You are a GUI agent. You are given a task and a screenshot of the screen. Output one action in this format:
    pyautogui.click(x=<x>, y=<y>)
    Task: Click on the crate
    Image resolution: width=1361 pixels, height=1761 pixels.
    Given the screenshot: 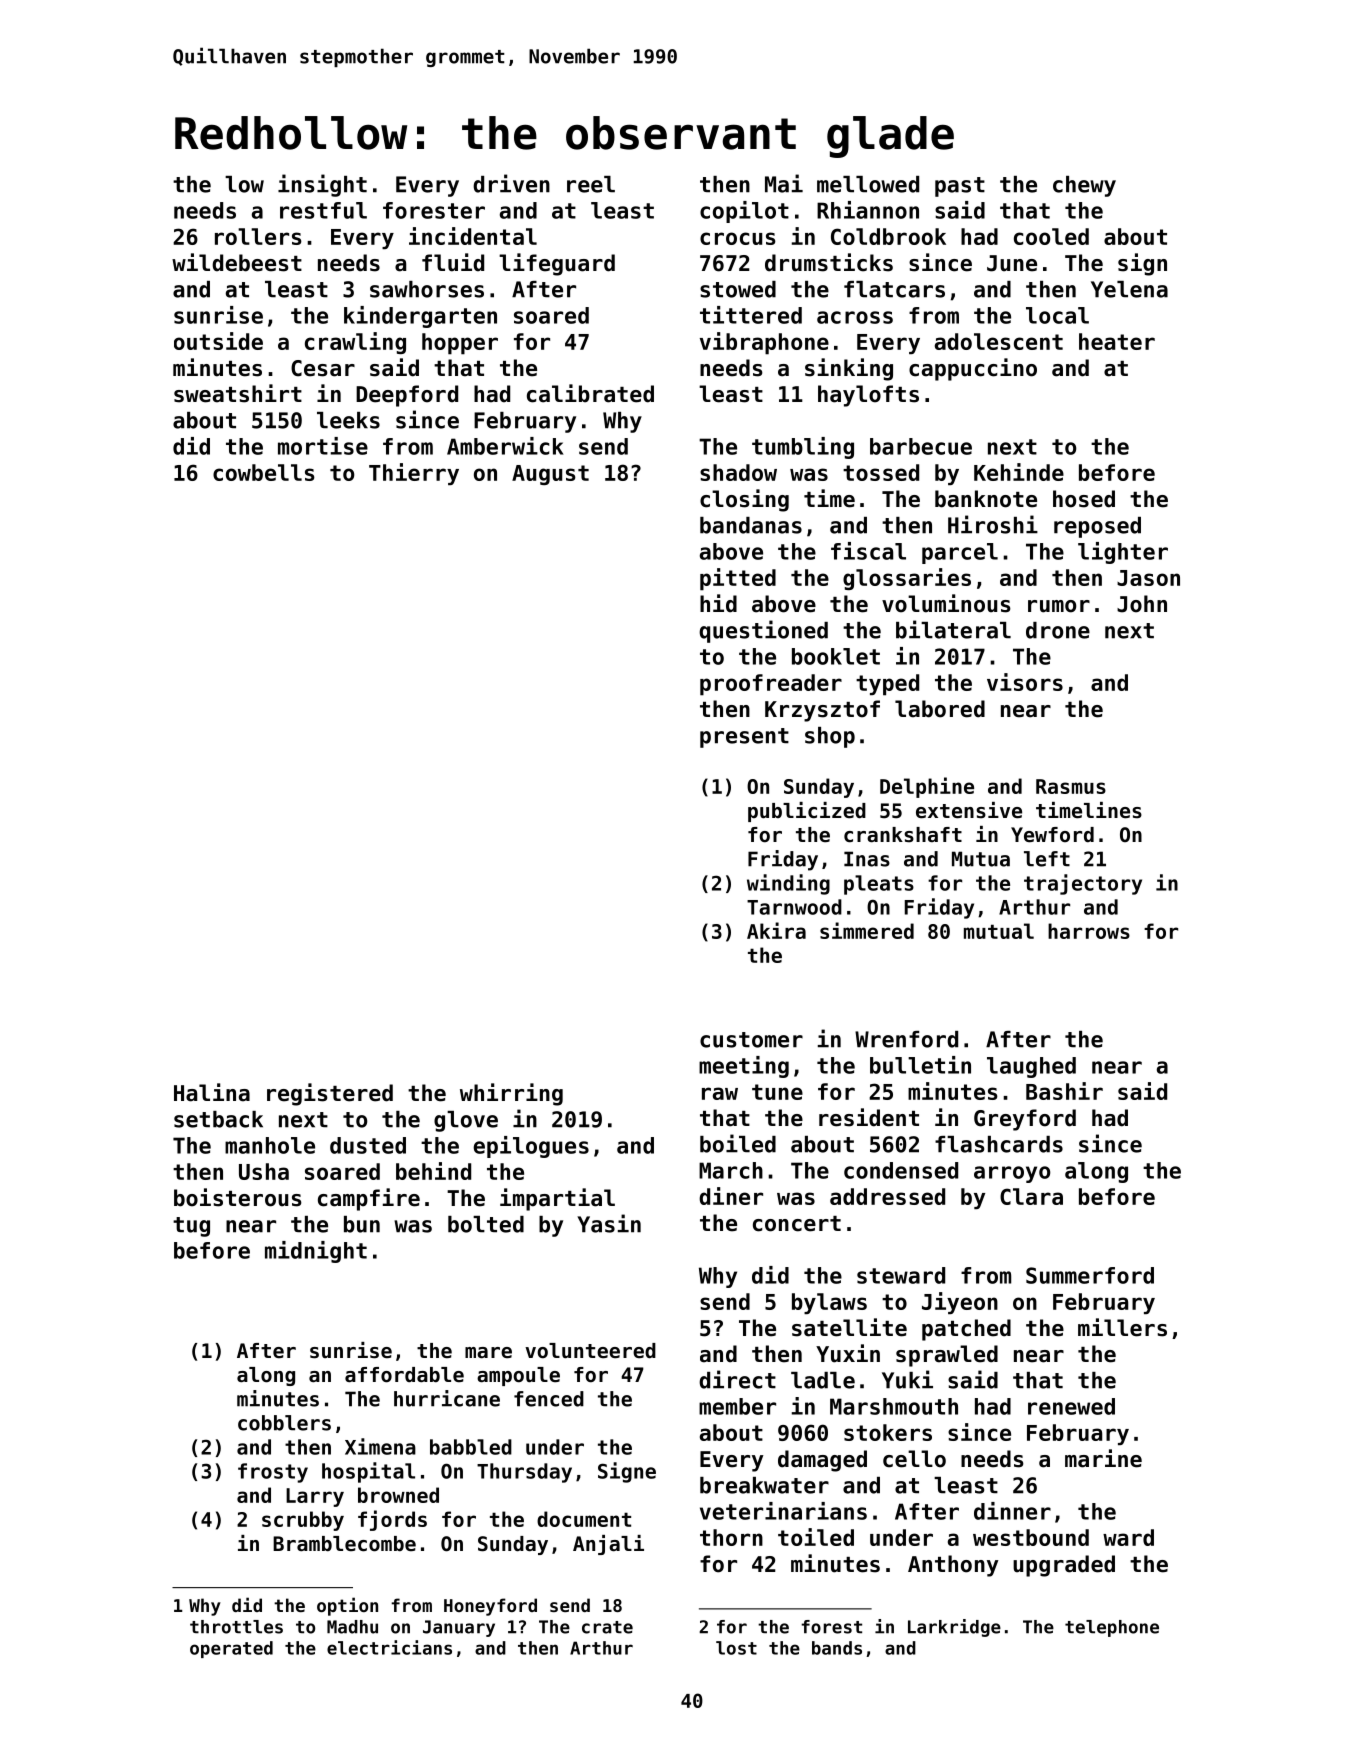 What is the action you would take?
    pyautogui.click(x=607, y=1627)
